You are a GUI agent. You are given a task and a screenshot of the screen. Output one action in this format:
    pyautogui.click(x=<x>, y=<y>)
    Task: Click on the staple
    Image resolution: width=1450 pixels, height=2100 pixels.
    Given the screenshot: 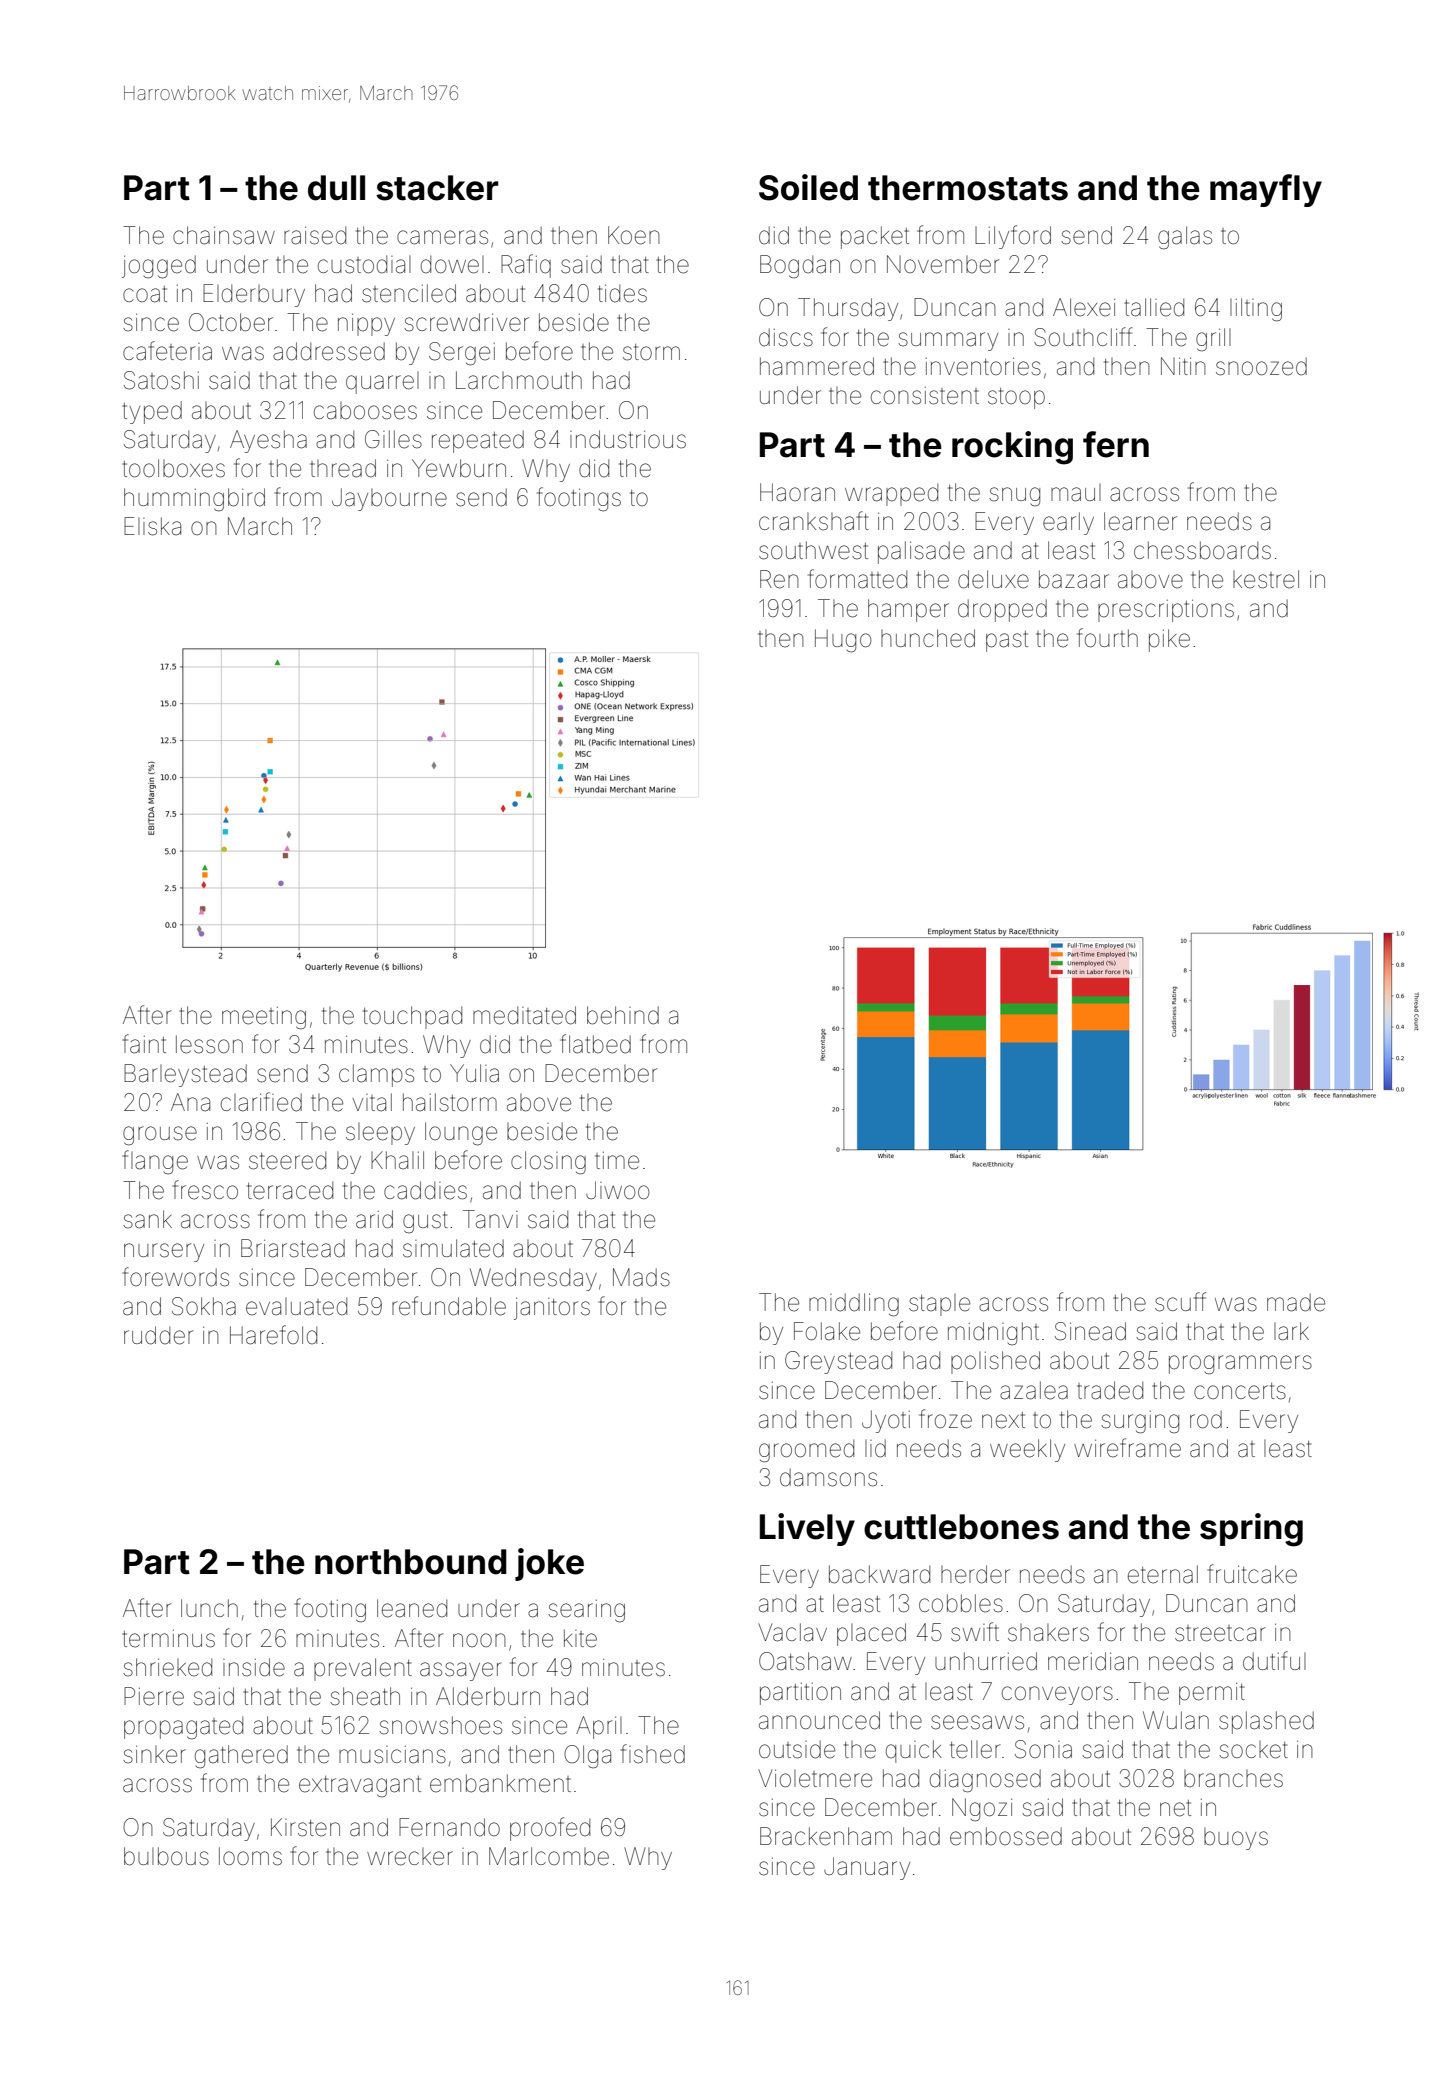 What is the action you would take?
    pyautogui.click(x=939, y=1305)
